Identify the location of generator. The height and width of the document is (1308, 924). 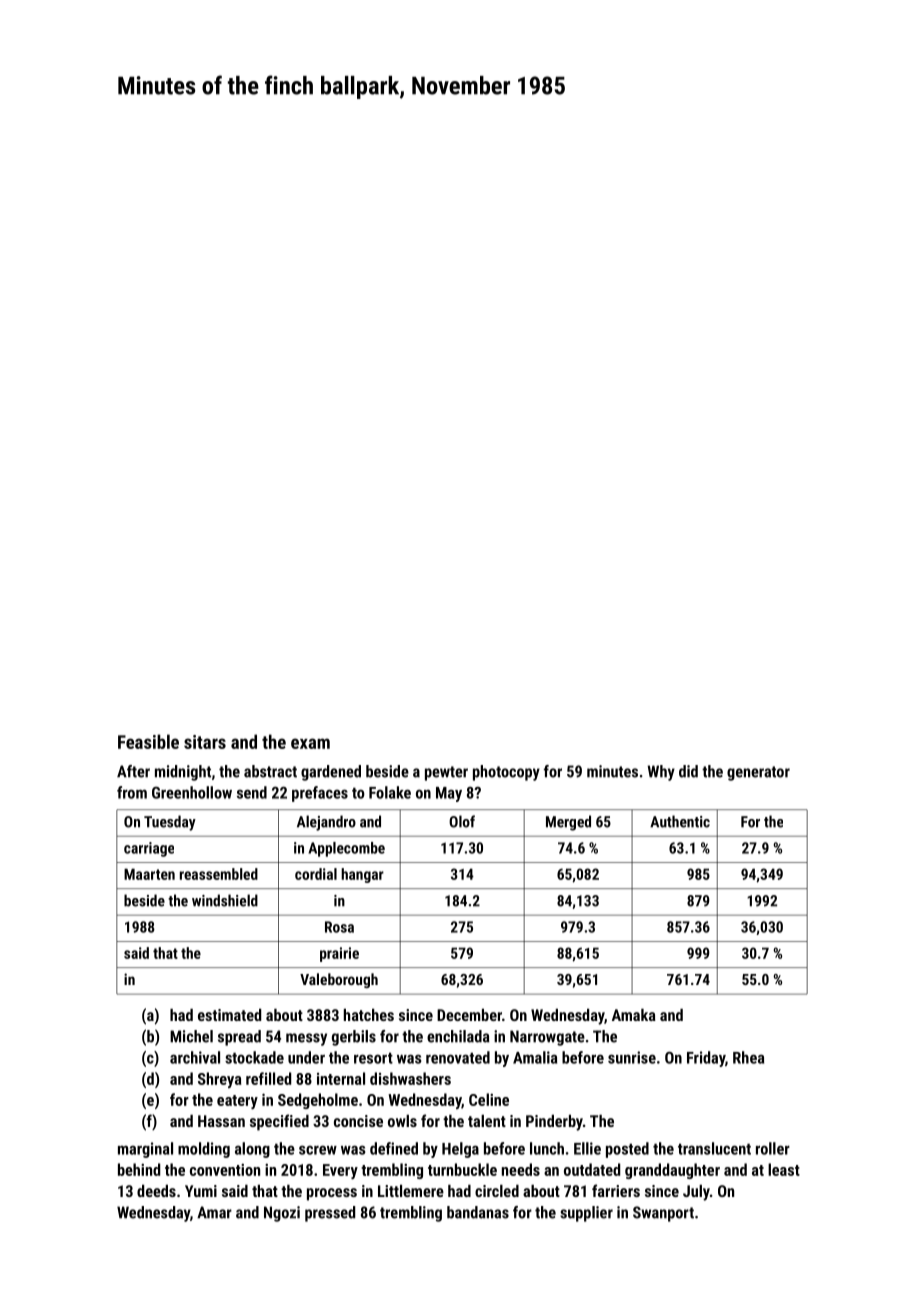
(758, 773).
